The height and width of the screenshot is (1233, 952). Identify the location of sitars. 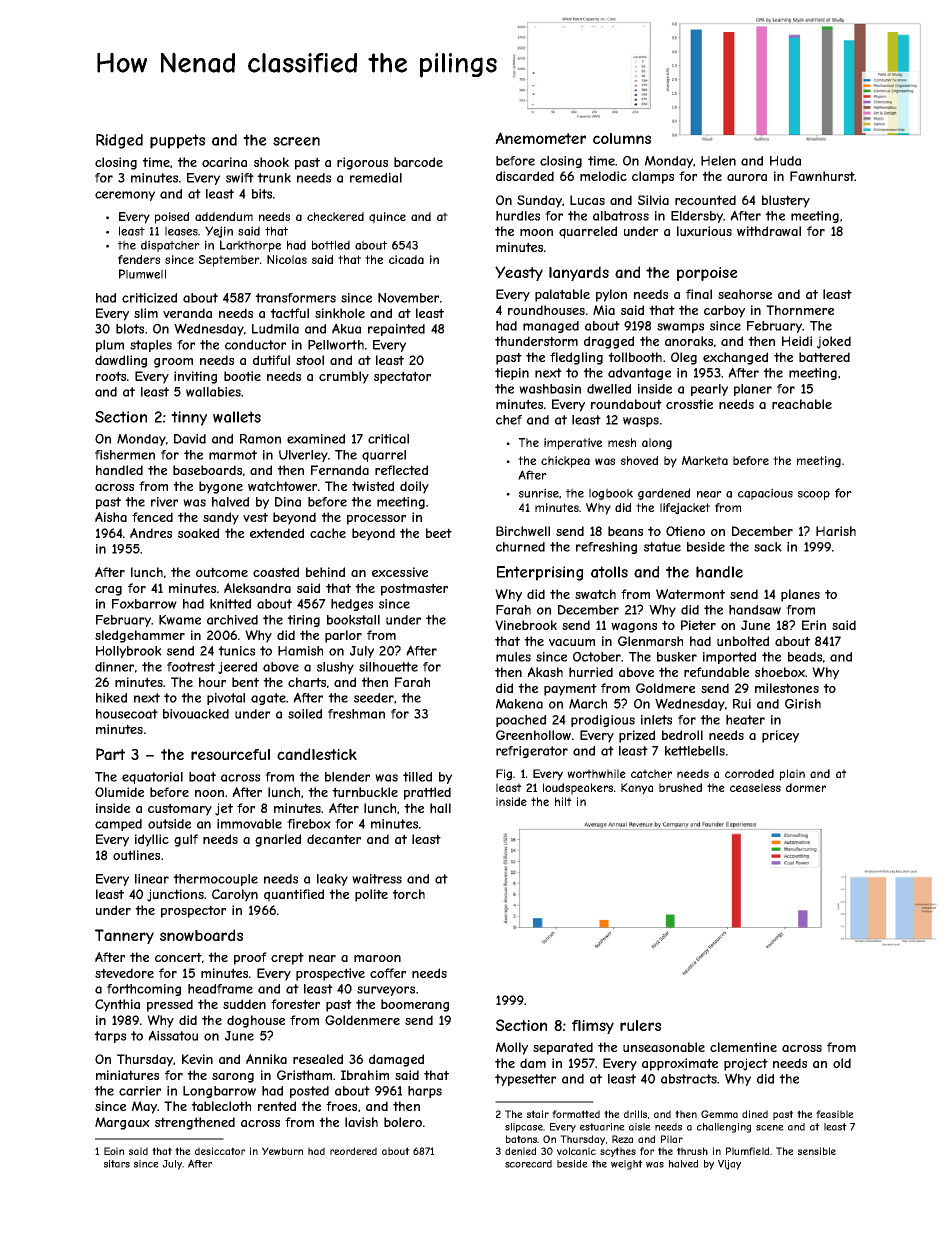
(117, 1164).
